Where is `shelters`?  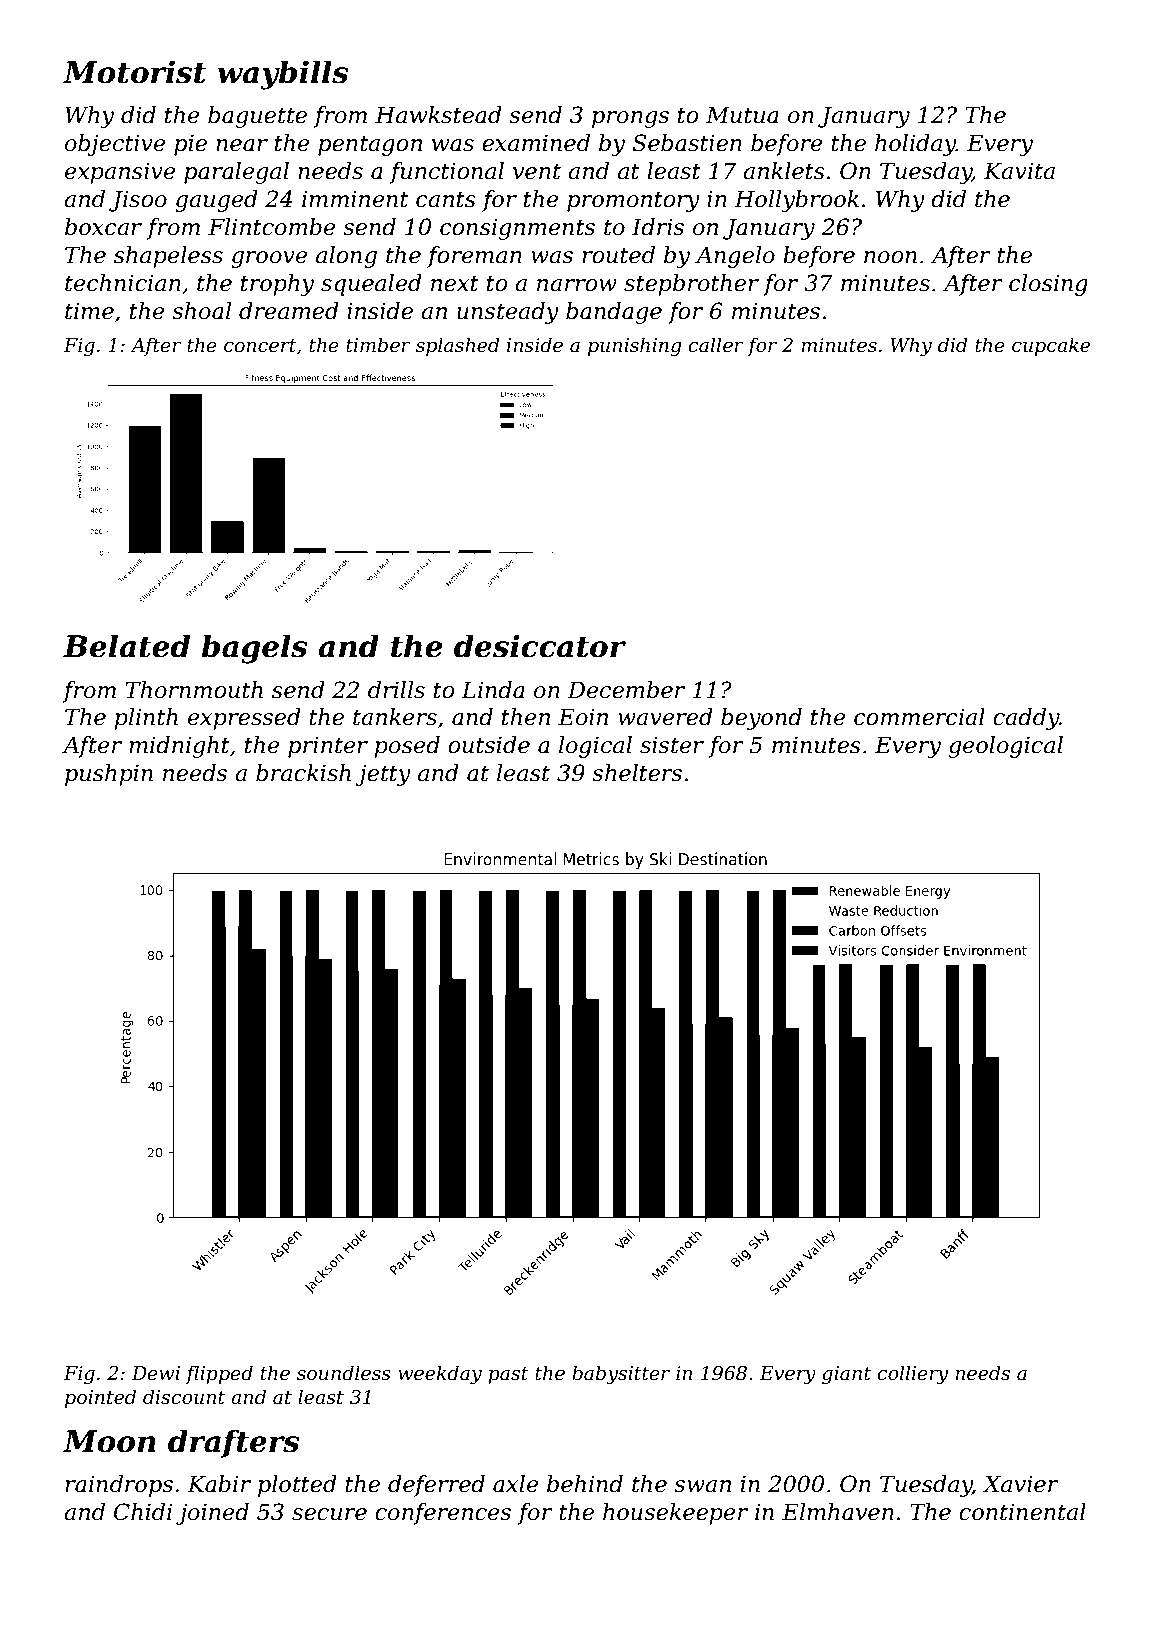 shelters is located at coordinates (637, 773).
